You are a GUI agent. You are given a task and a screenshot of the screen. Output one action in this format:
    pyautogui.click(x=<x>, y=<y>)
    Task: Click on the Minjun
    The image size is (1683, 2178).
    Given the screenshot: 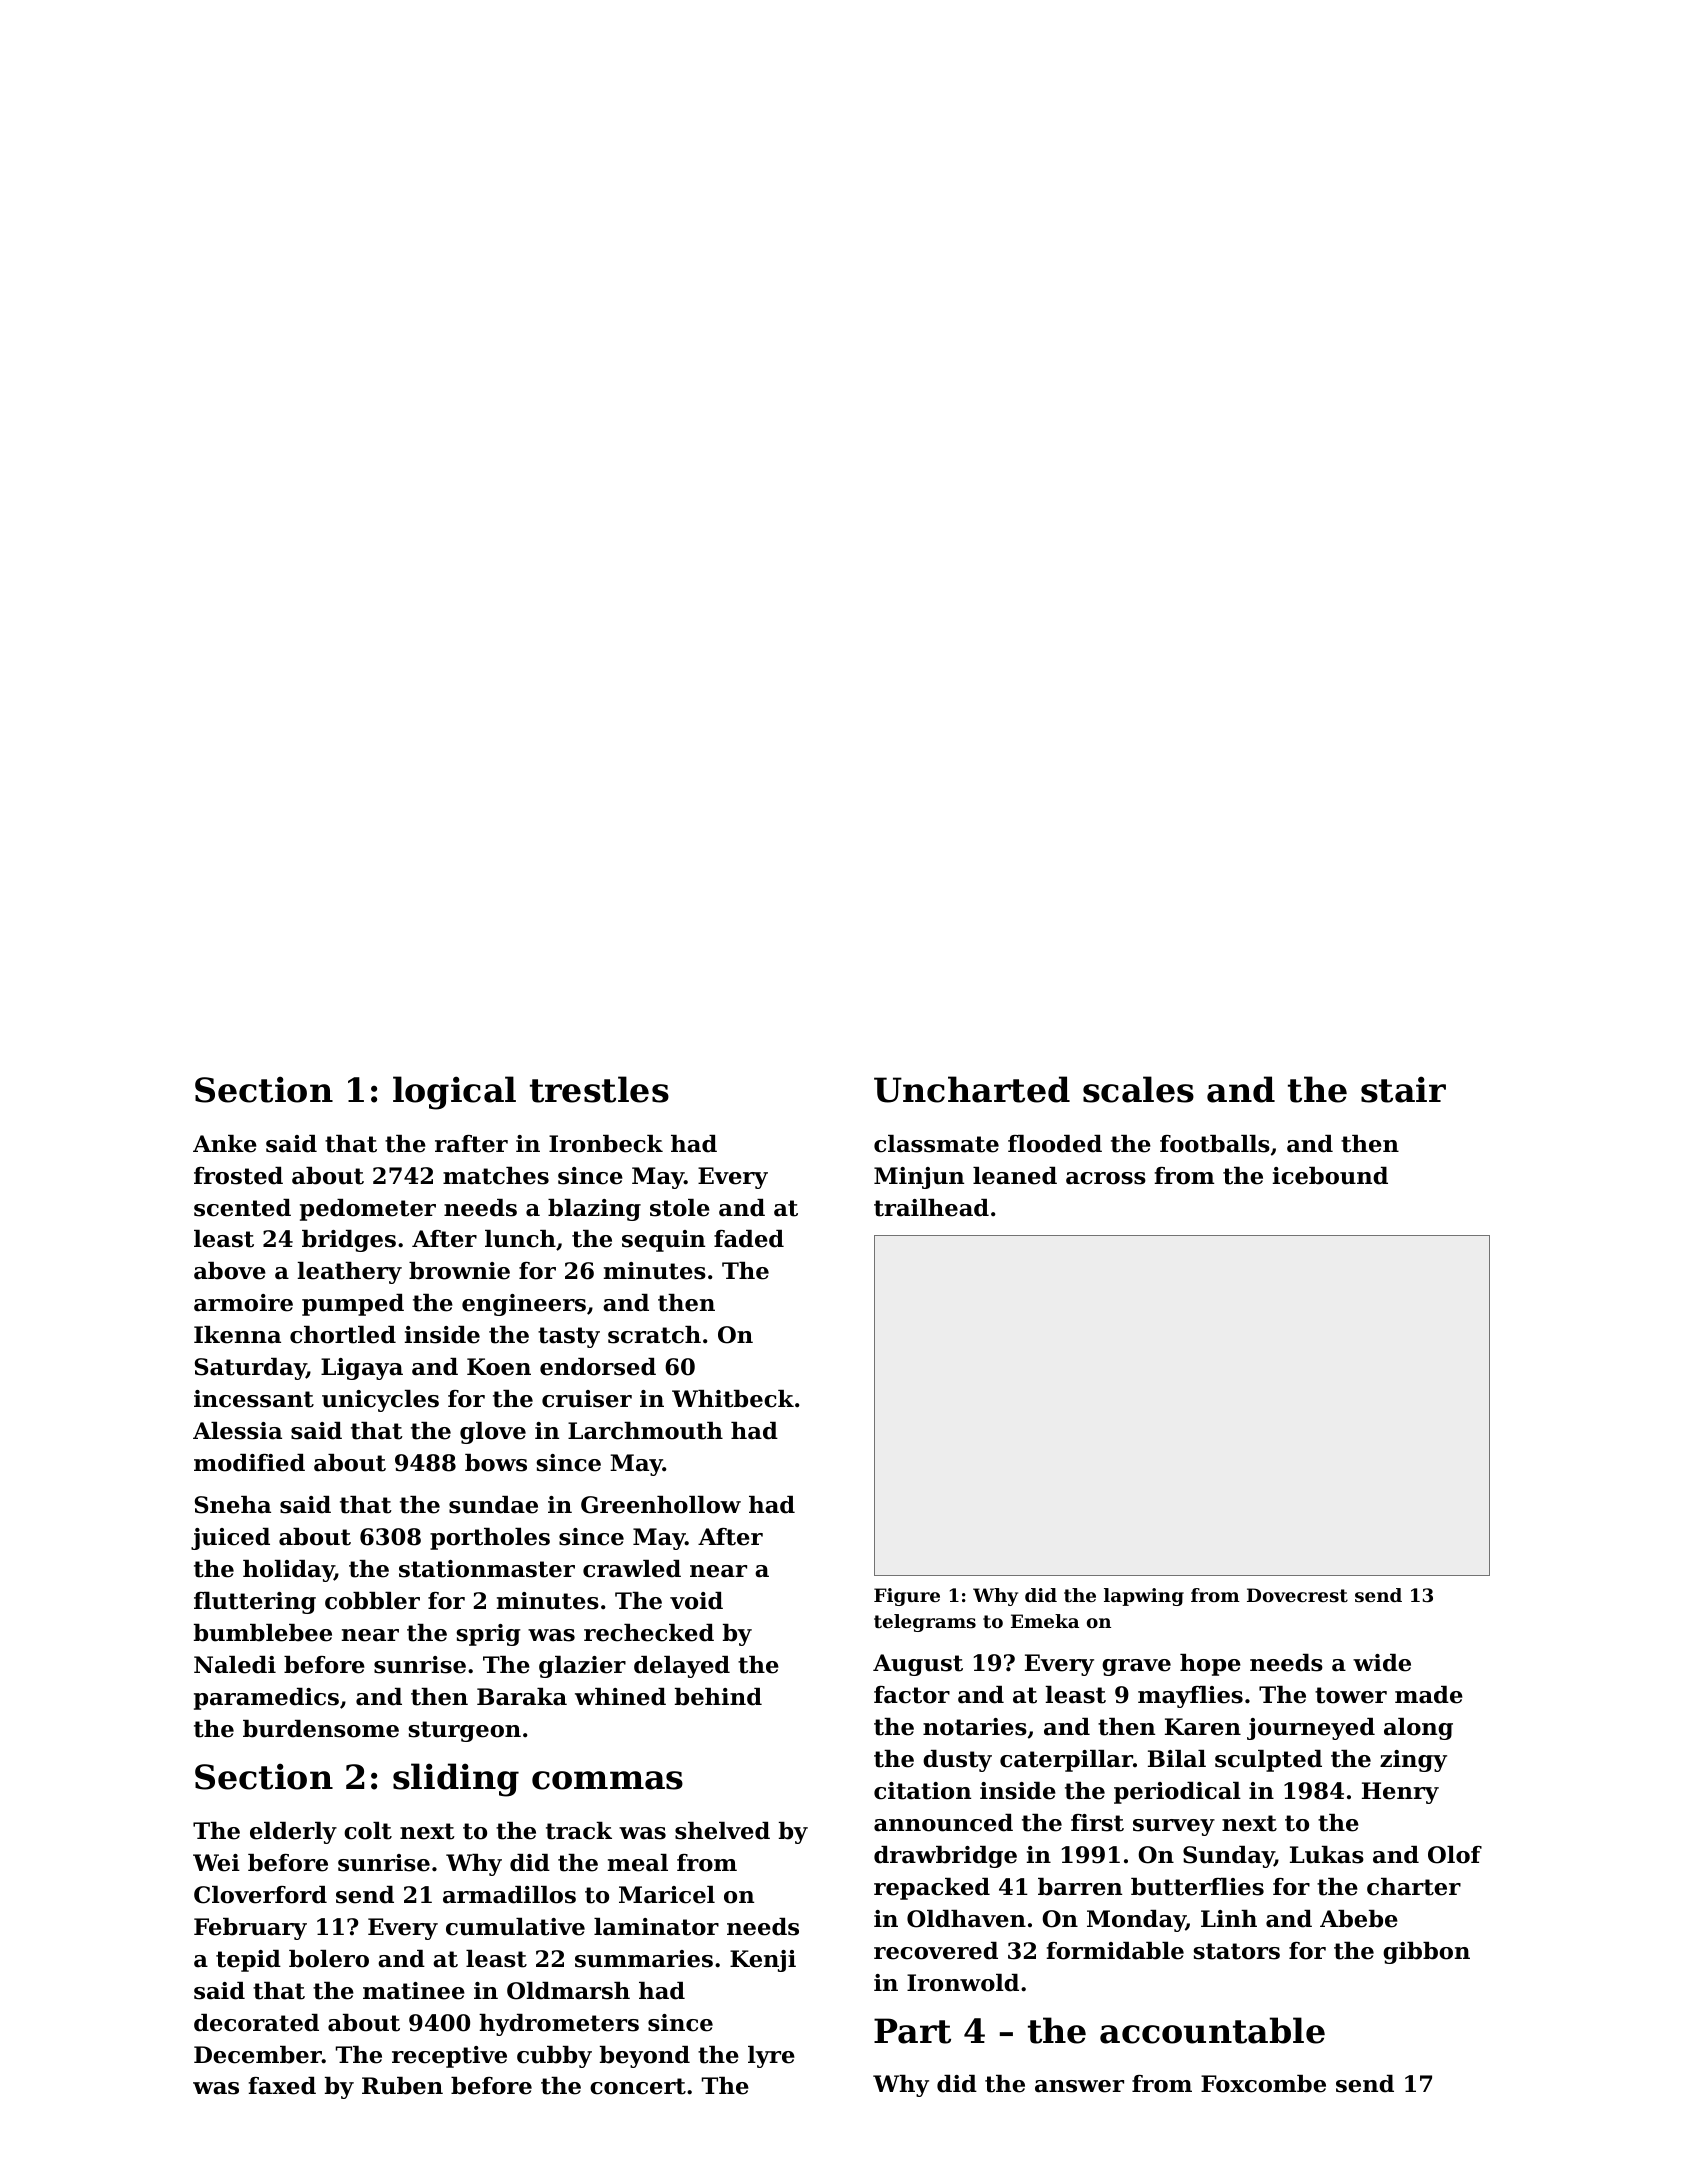 What is the action you would take?
    pyautogui.click(x=919, y=1178)
